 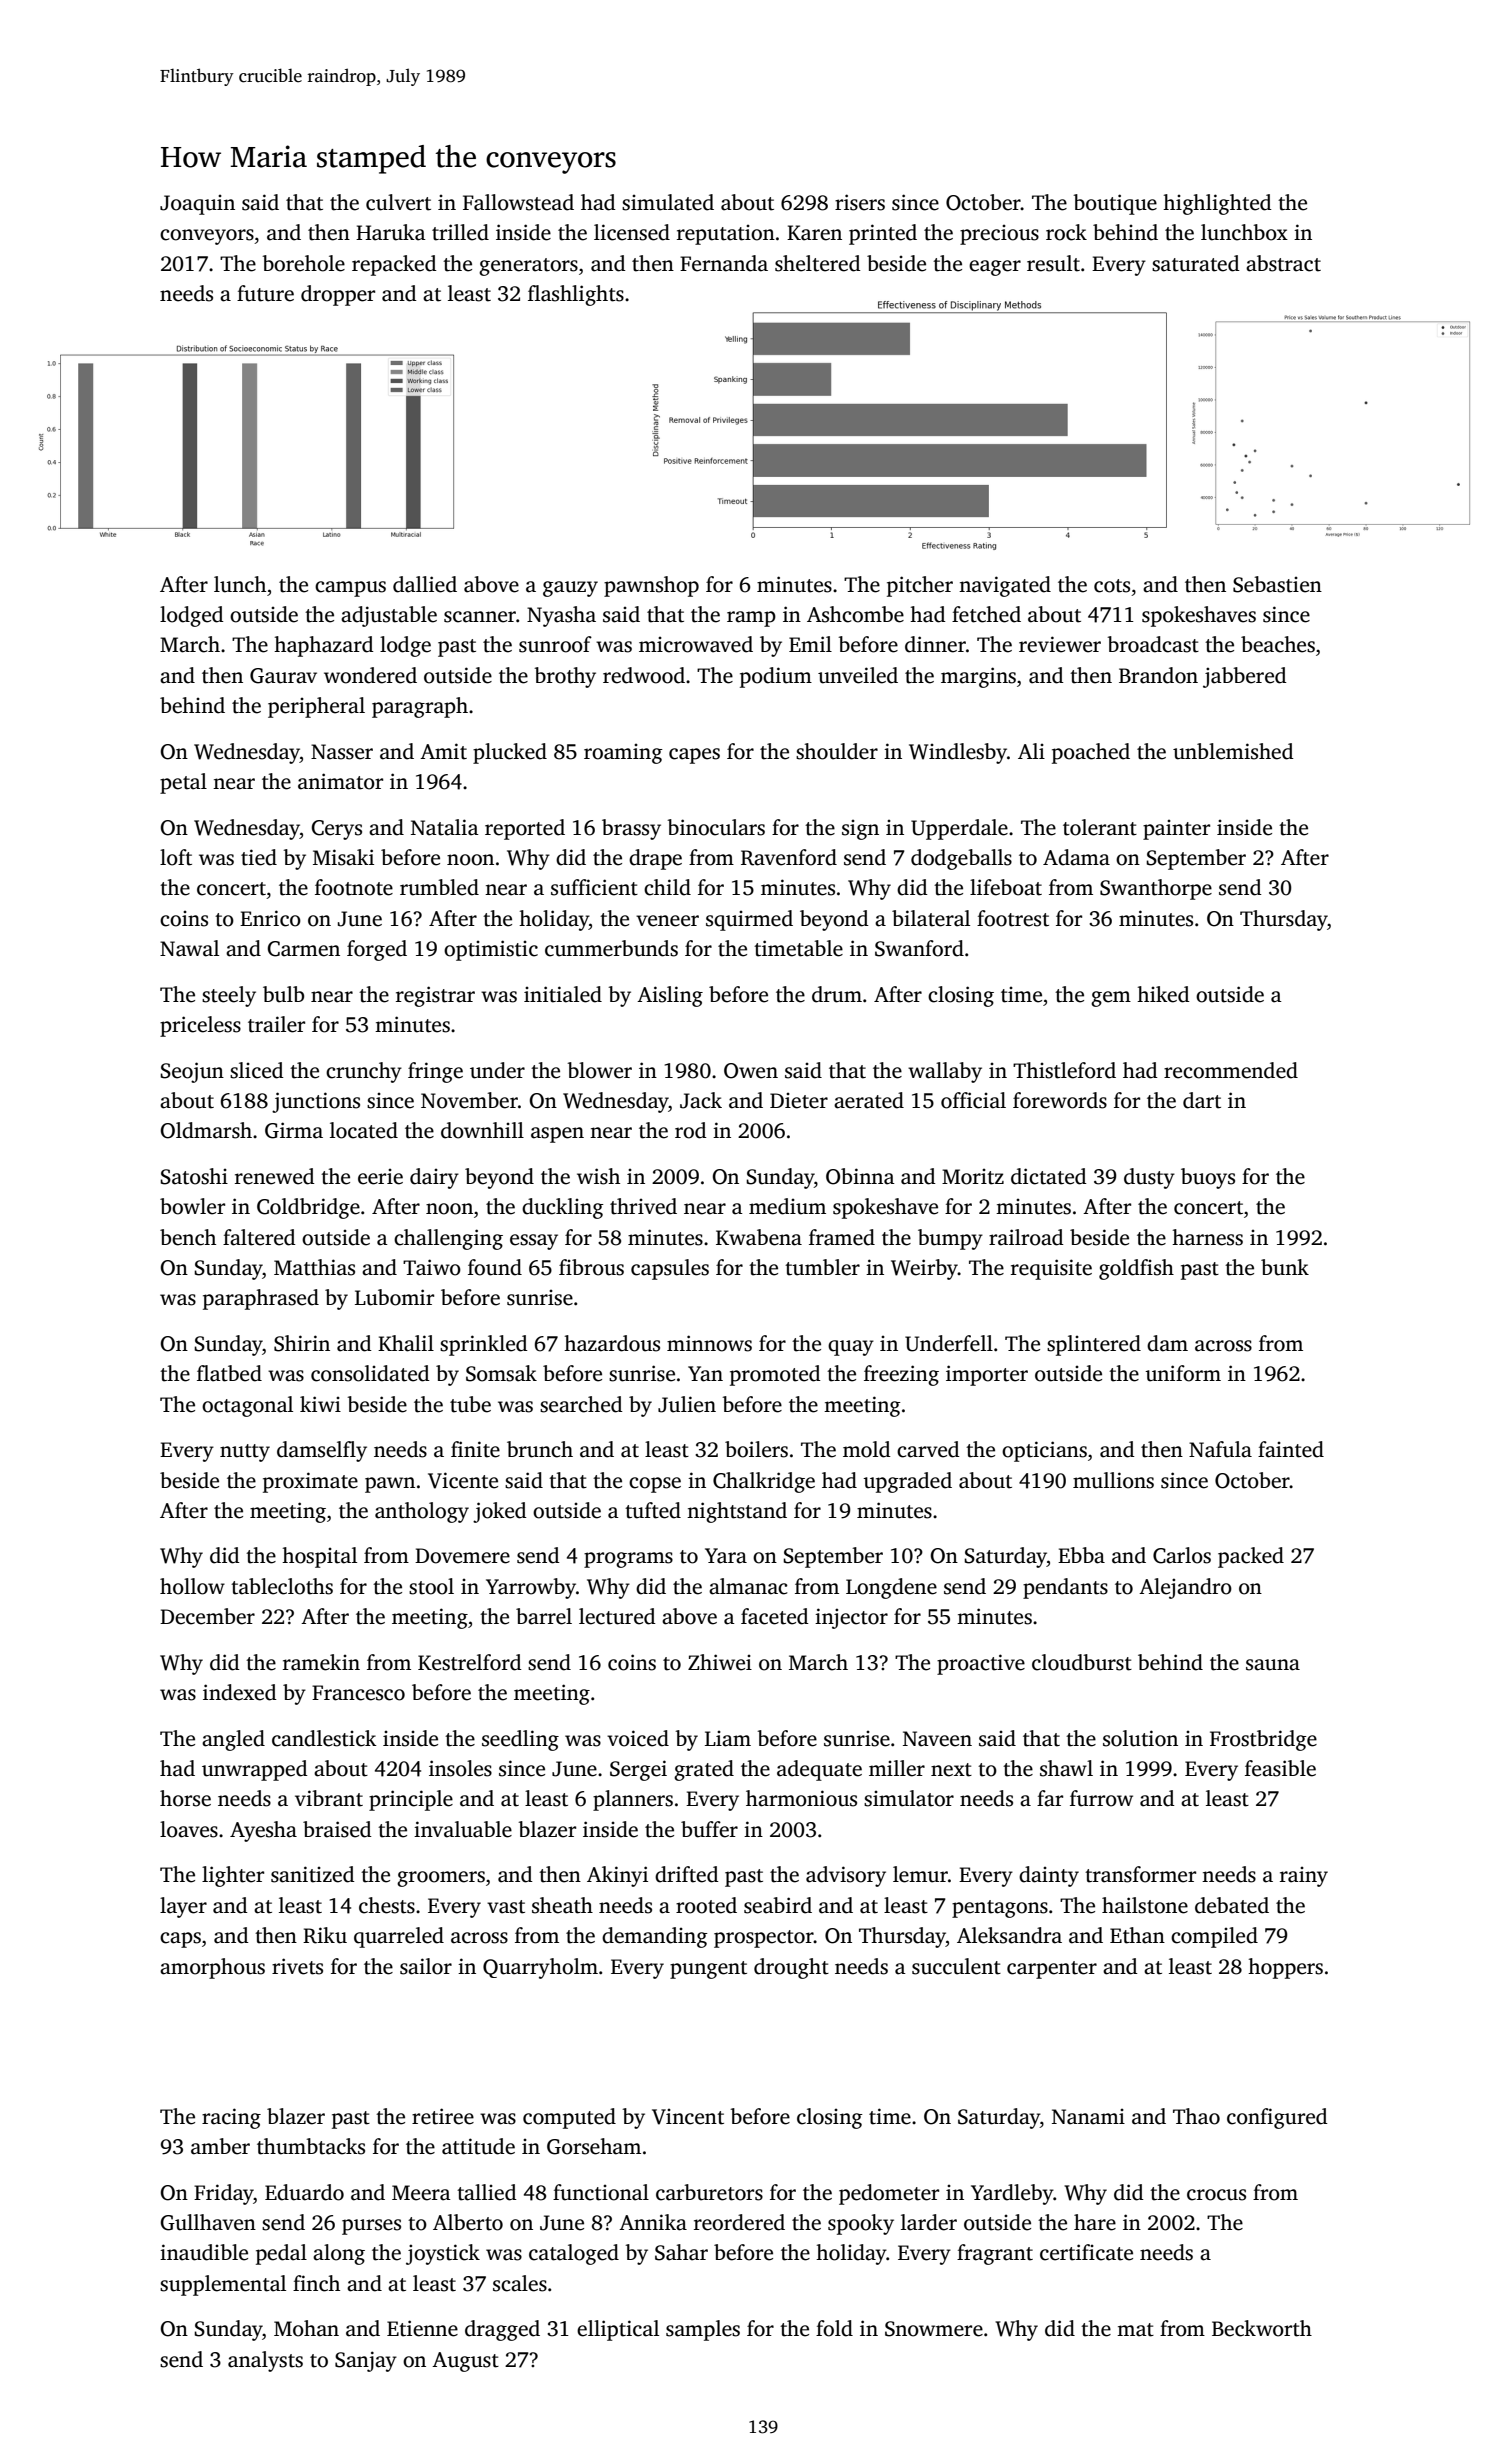 I want to click on transformer, so click(x=1140, y=1874).
